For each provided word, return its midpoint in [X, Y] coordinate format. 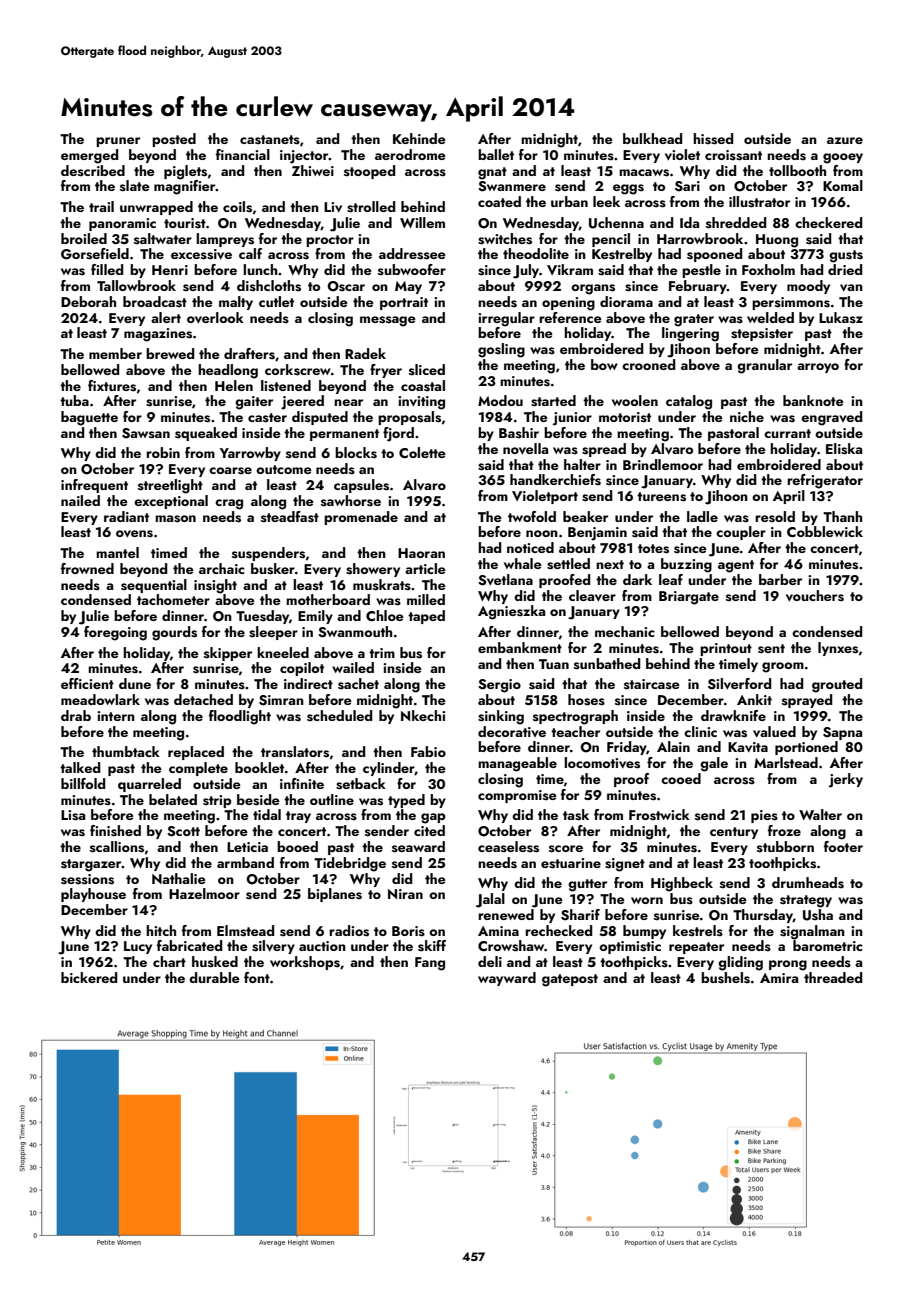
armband [245, 862]
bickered [89, 977]
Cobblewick [825, 531]
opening [568, 304]
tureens [661, 497]
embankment [520, 647]
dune [135, 683]
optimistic [630, 947]
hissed [713, 139]
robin [163, 452]
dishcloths [269, 286]
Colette [422, 452]
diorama [626, 301]
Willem [422, 222]
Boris [408, 931]
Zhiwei [313, 170]
